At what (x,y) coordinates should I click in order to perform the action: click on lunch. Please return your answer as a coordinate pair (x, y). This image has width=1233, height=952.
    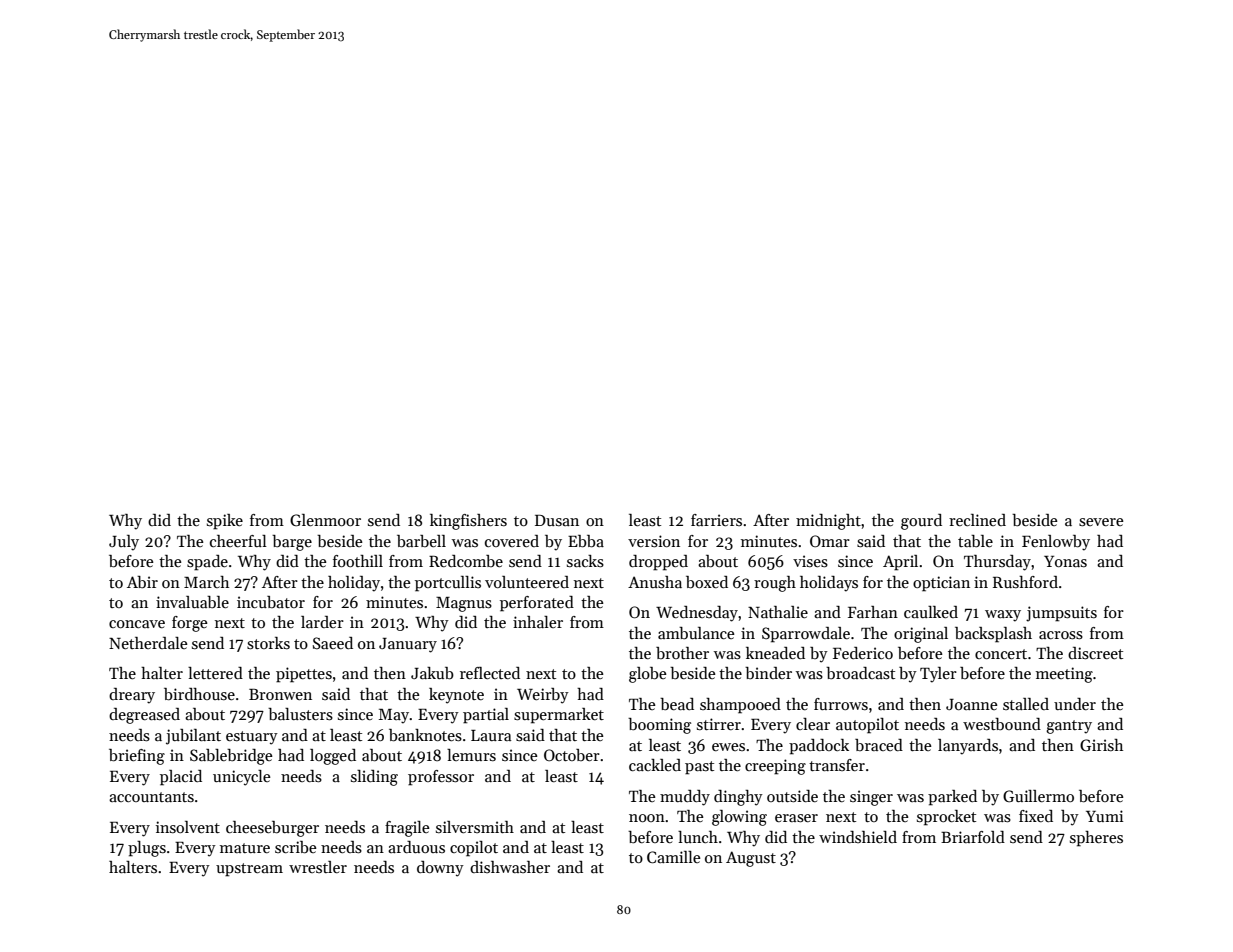
    Looking at the image, I should click on (698, 837).
